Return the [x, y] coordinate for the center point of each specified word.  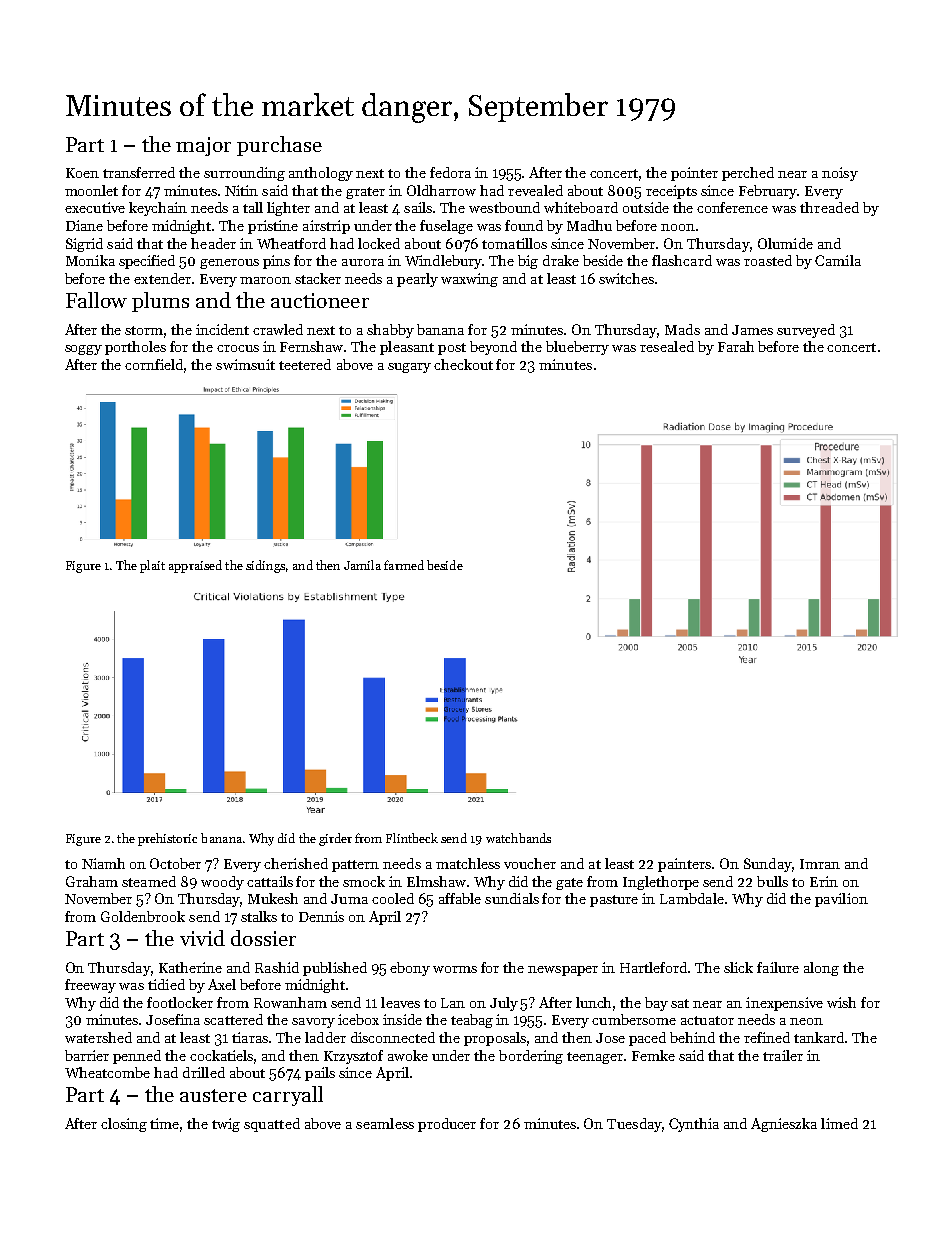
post [452, 349]
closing [124, 1125]
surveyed [806, 331]
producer [447, 1125]
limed [839, 1123]
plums [160, 302]
